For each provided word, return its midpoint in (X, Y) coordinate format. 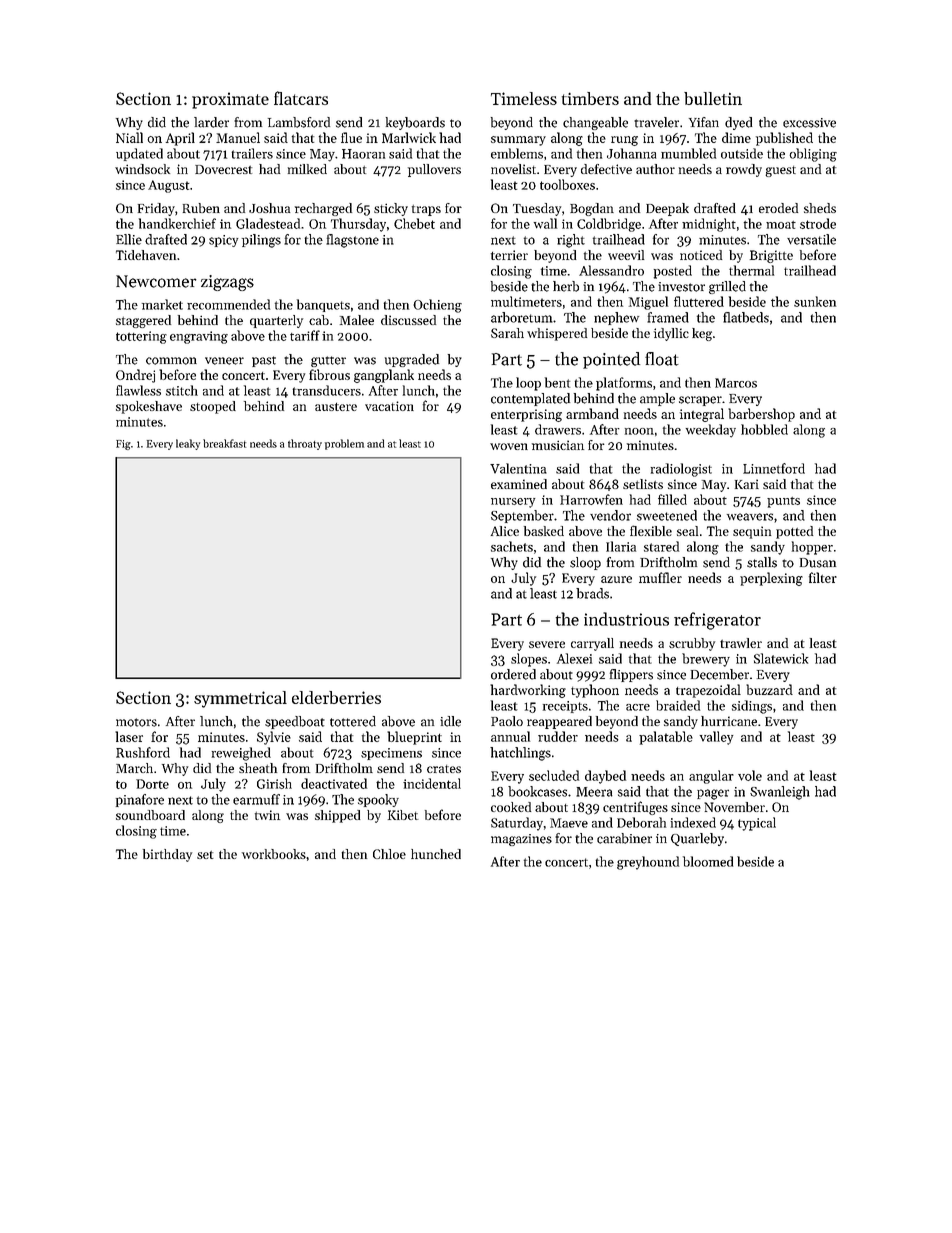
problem (344, 444)
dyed (738, 123)
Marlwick (409, 137)
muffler (660, 577)
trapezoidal (708, 691)
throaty (305, 444)
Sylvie (274, 738)
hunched (436, 854)
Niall (129, 137)
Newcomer (156, 281)
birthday (167, 855)
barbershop (761, 415)
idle (450, 721)
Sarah (507, 333)
